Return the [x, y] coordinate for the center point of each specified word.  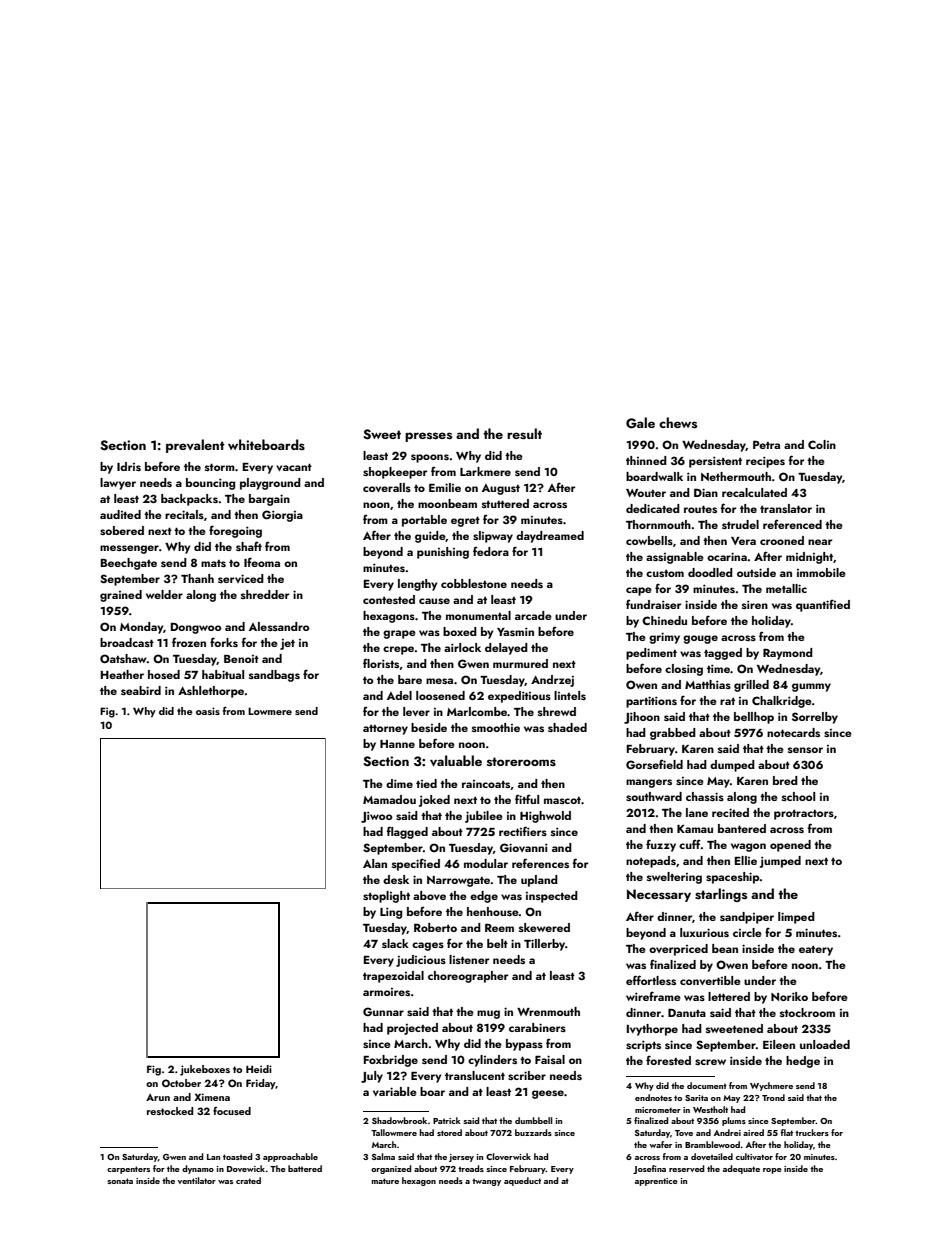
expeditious [519, 697]
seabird [141, 690]
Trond [773, 1097]
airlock [462, 647]
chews [678, 422]
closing [684, 670]
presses [428, 437]
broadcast [127, 642]
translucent [475, 1075]
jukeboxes [205, 1070]
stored [449, 1132]
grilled [751, 686]
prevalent [195, 446]
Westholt [710, 1109]
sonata [120, 1181]
